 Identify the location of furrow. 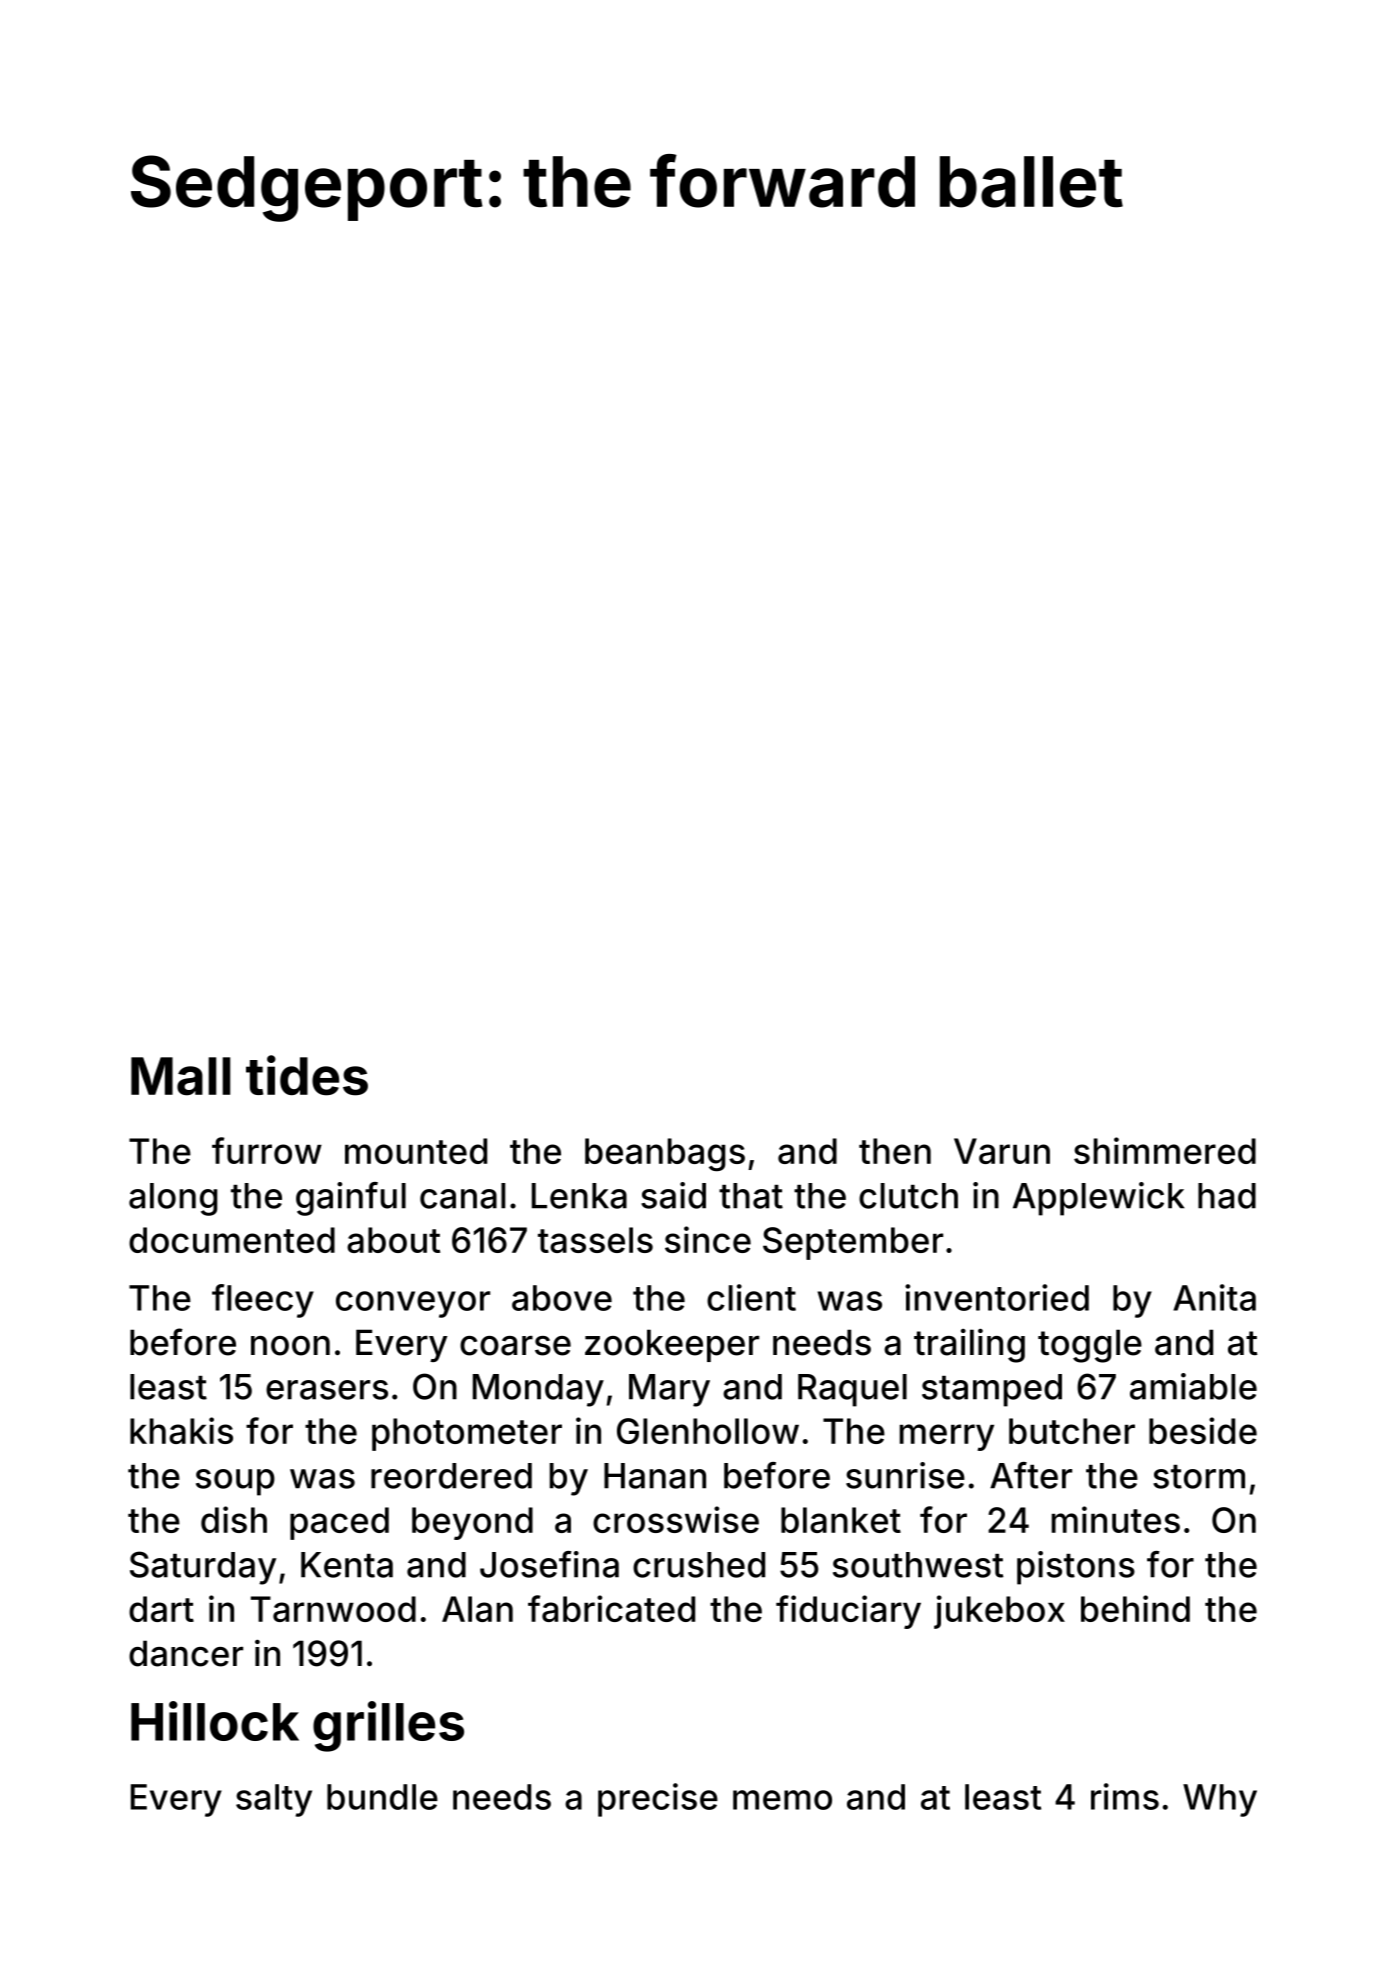
(267, 1150).
